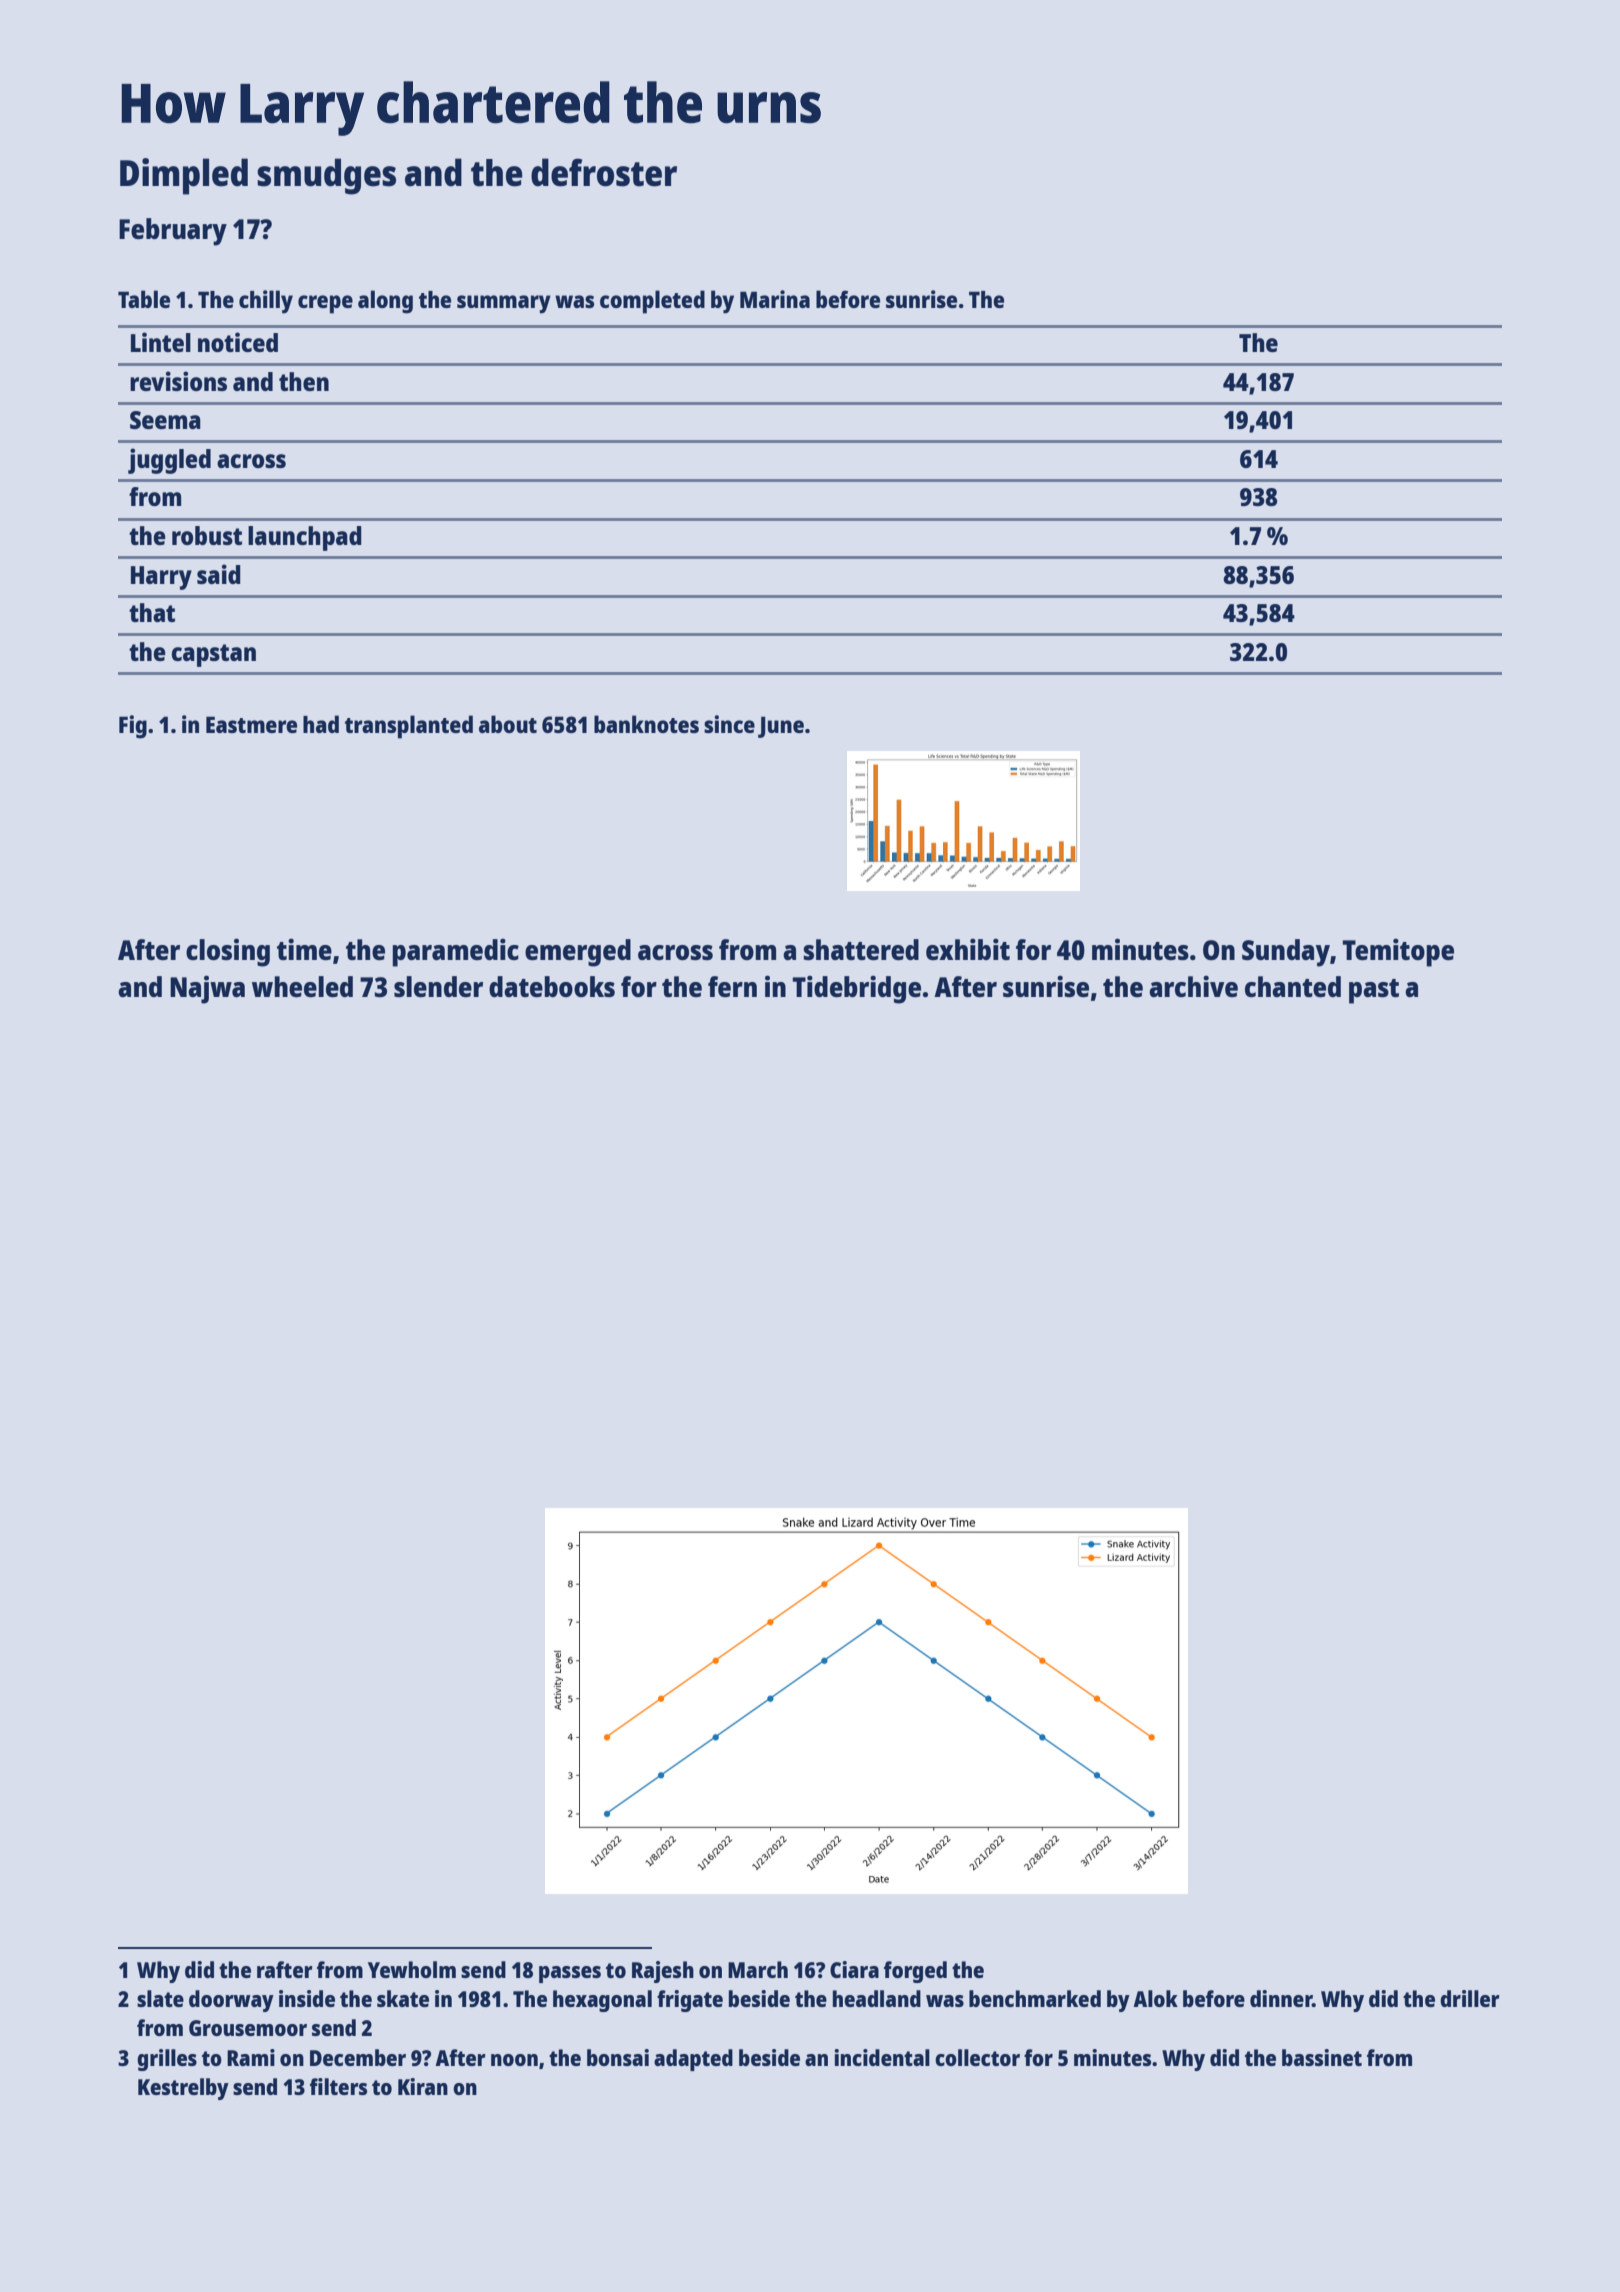  What do you see at coordinates (438, 986) in the screenshot?
I see `slender` at bounding box center [438, 986].
